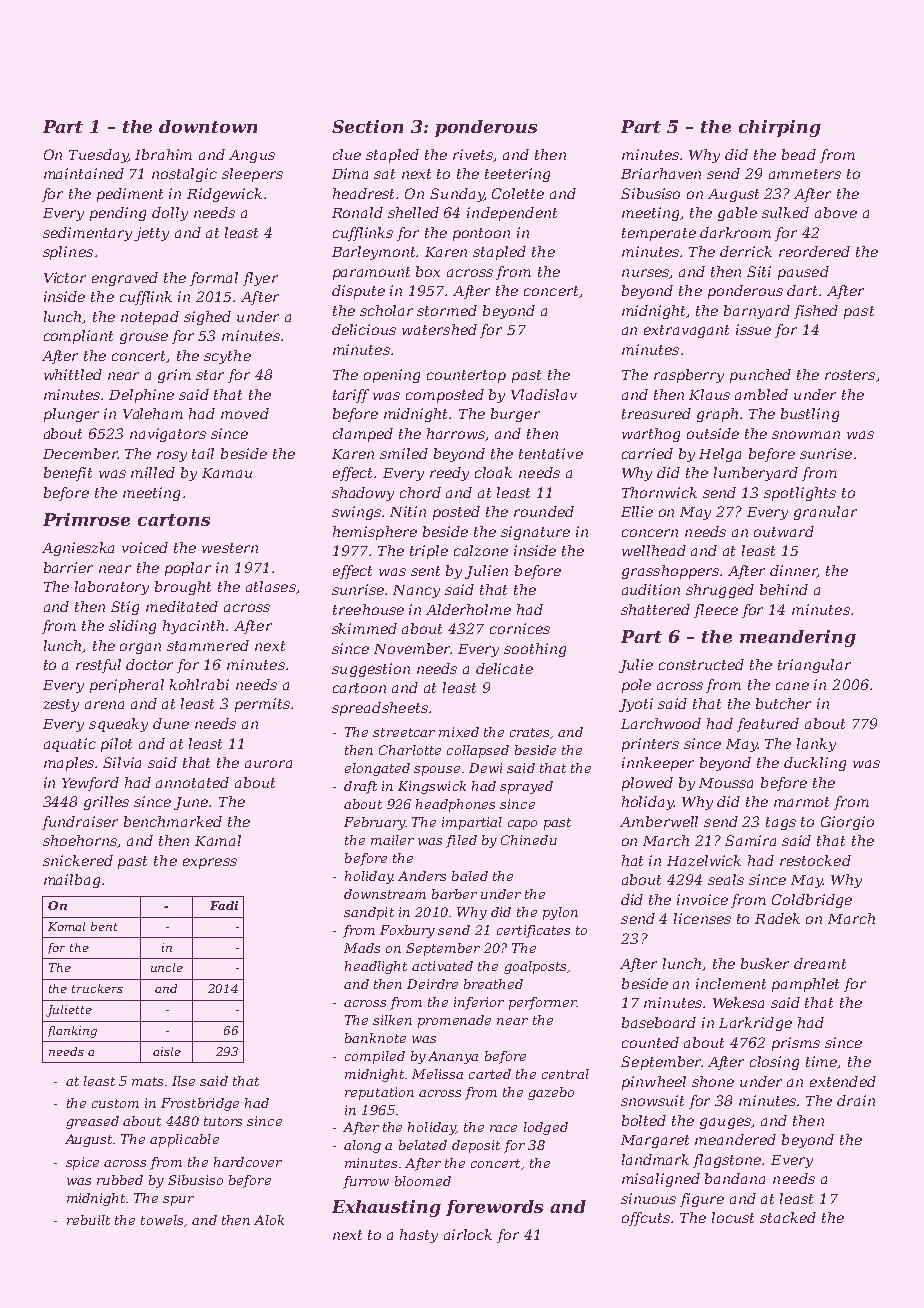 The height and width of the screenshot is (1308, 924). What do you see at coordinates (425, 571) in the screenshot?
I see `sent` at bounding box center [425, 571].
